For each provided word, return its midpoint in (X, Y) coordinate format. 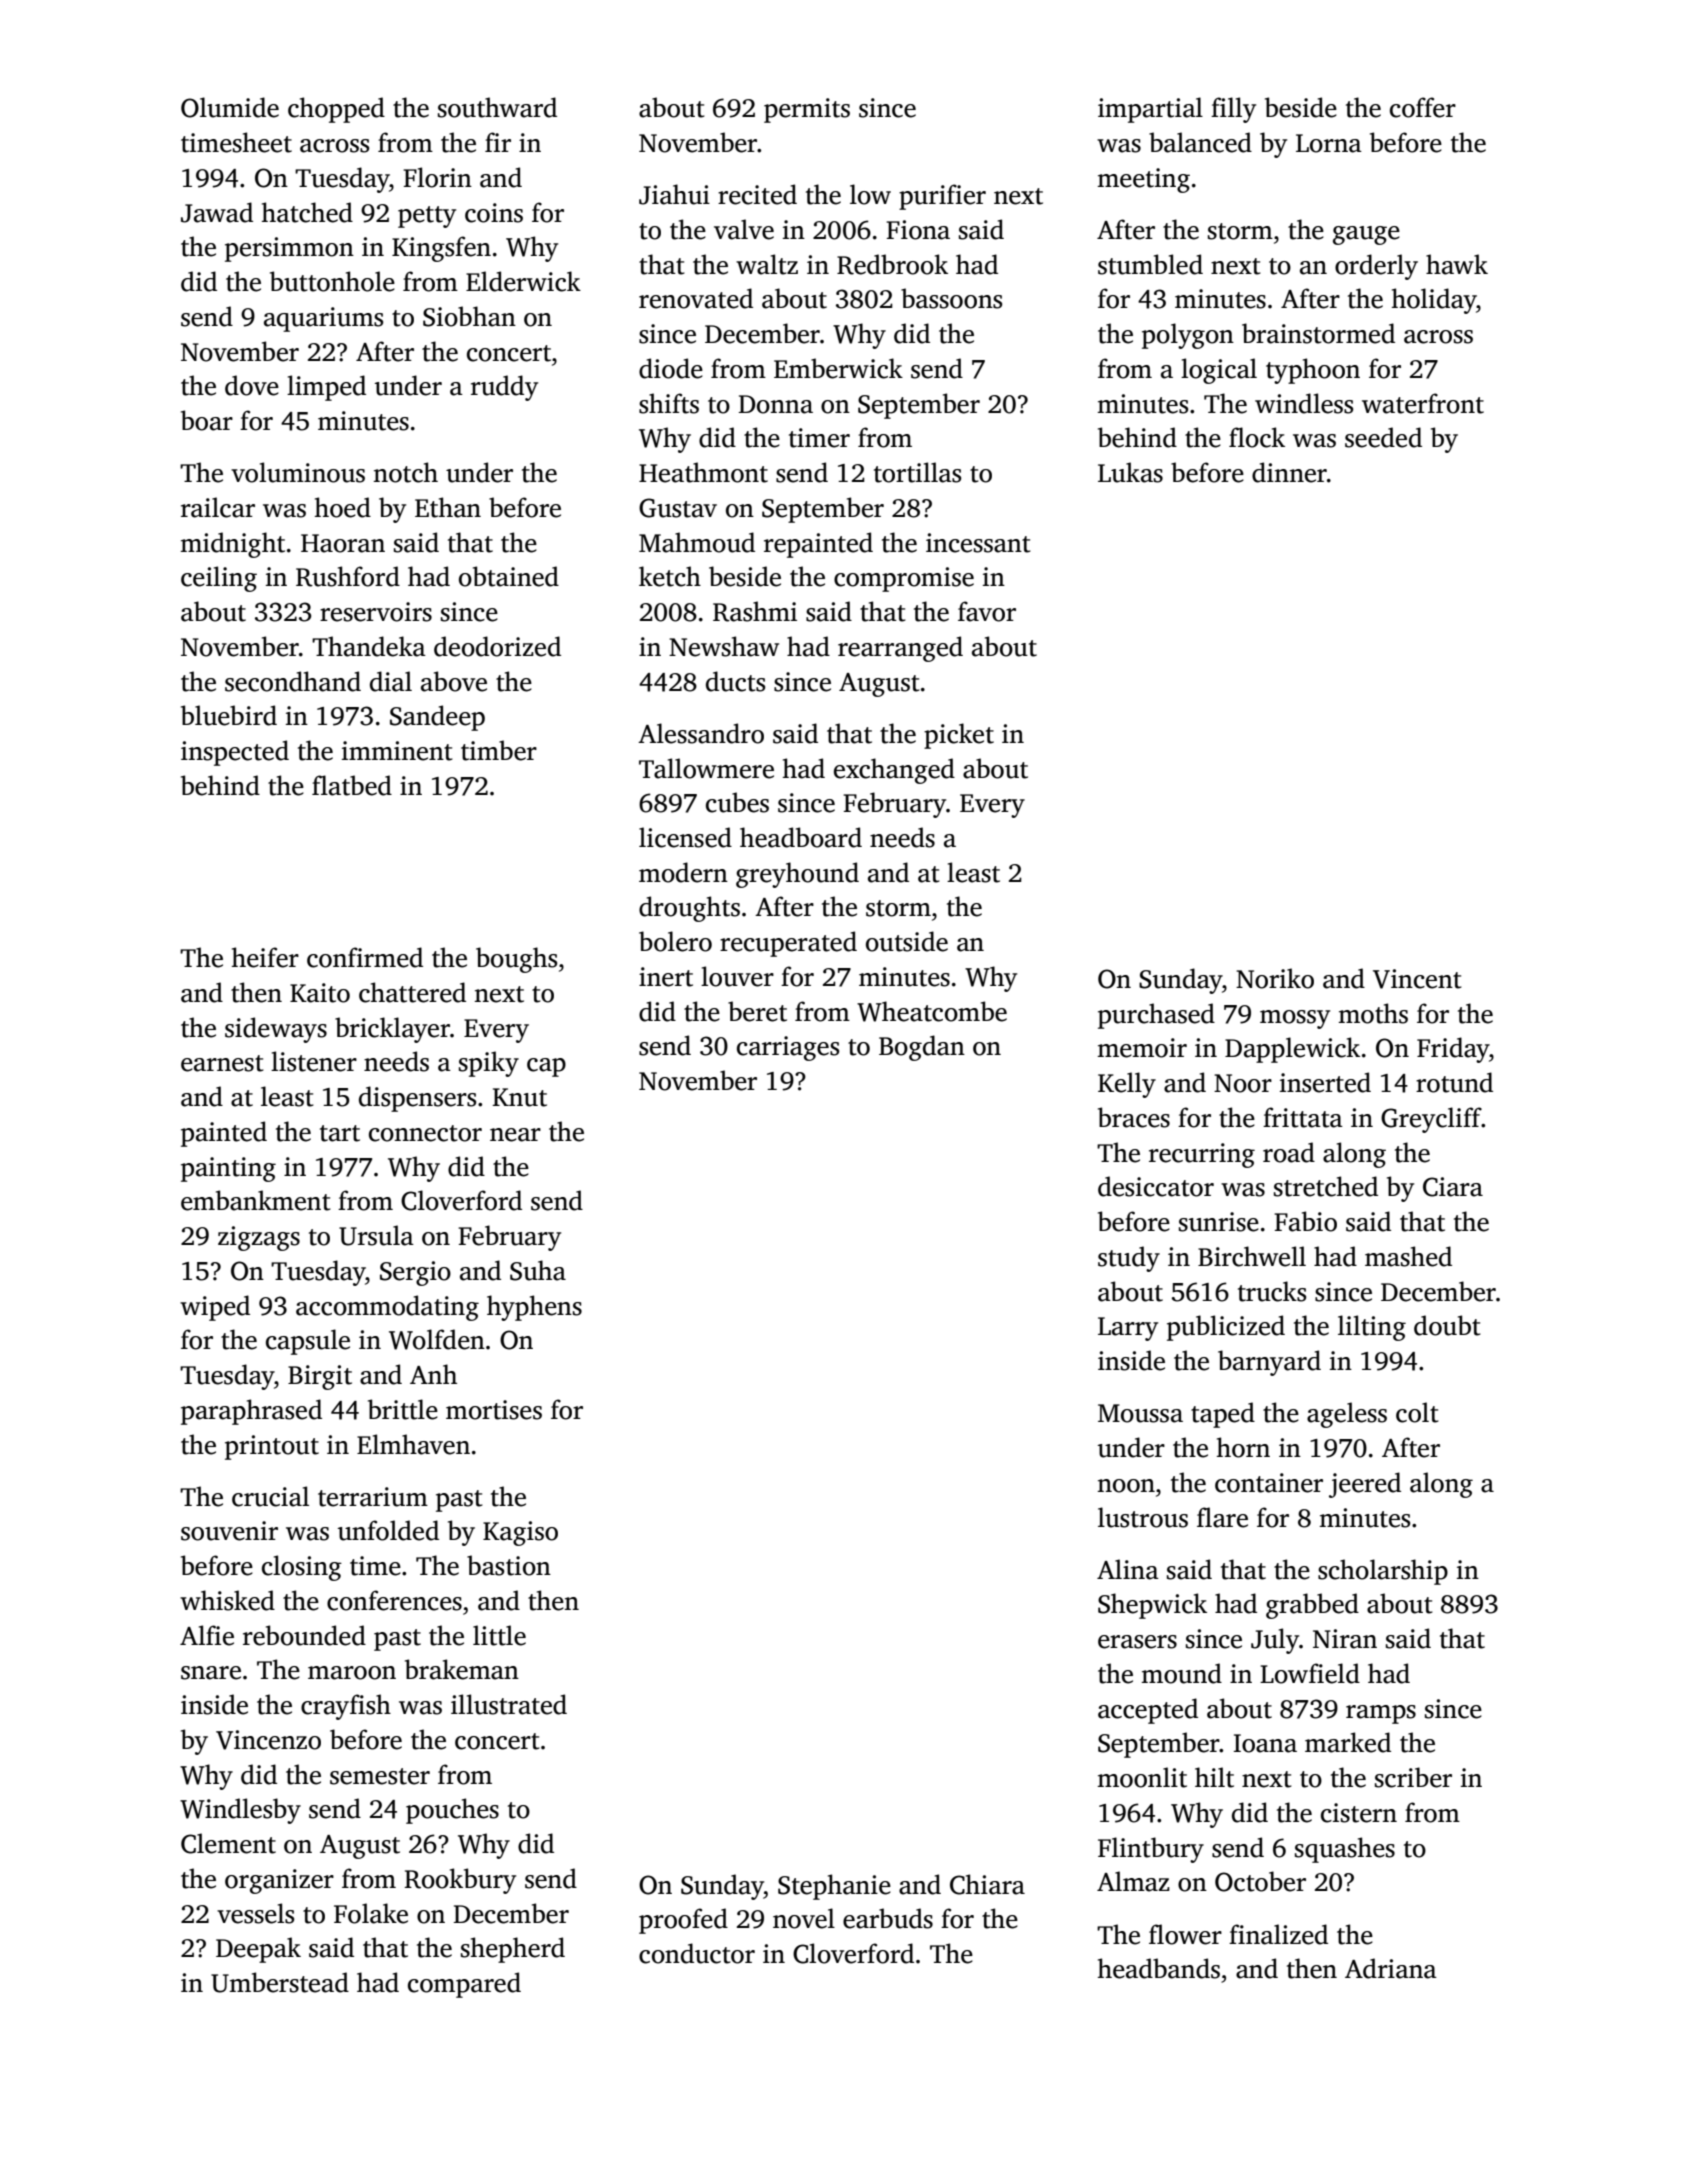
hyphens (534, 1308)
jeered (1365, 1485)
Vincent (1417, 979)
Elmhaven (413, 1444)
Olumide (230, 107)
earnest (222, 1063)
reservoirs (376, 612)
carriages (788, 1048)
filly (1233, 110)
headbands (1159, 1968)
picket (959, 736)
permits (807, 110)
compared (464, 1985)
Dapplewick (1292, 1050)
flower (1185, 1934)
